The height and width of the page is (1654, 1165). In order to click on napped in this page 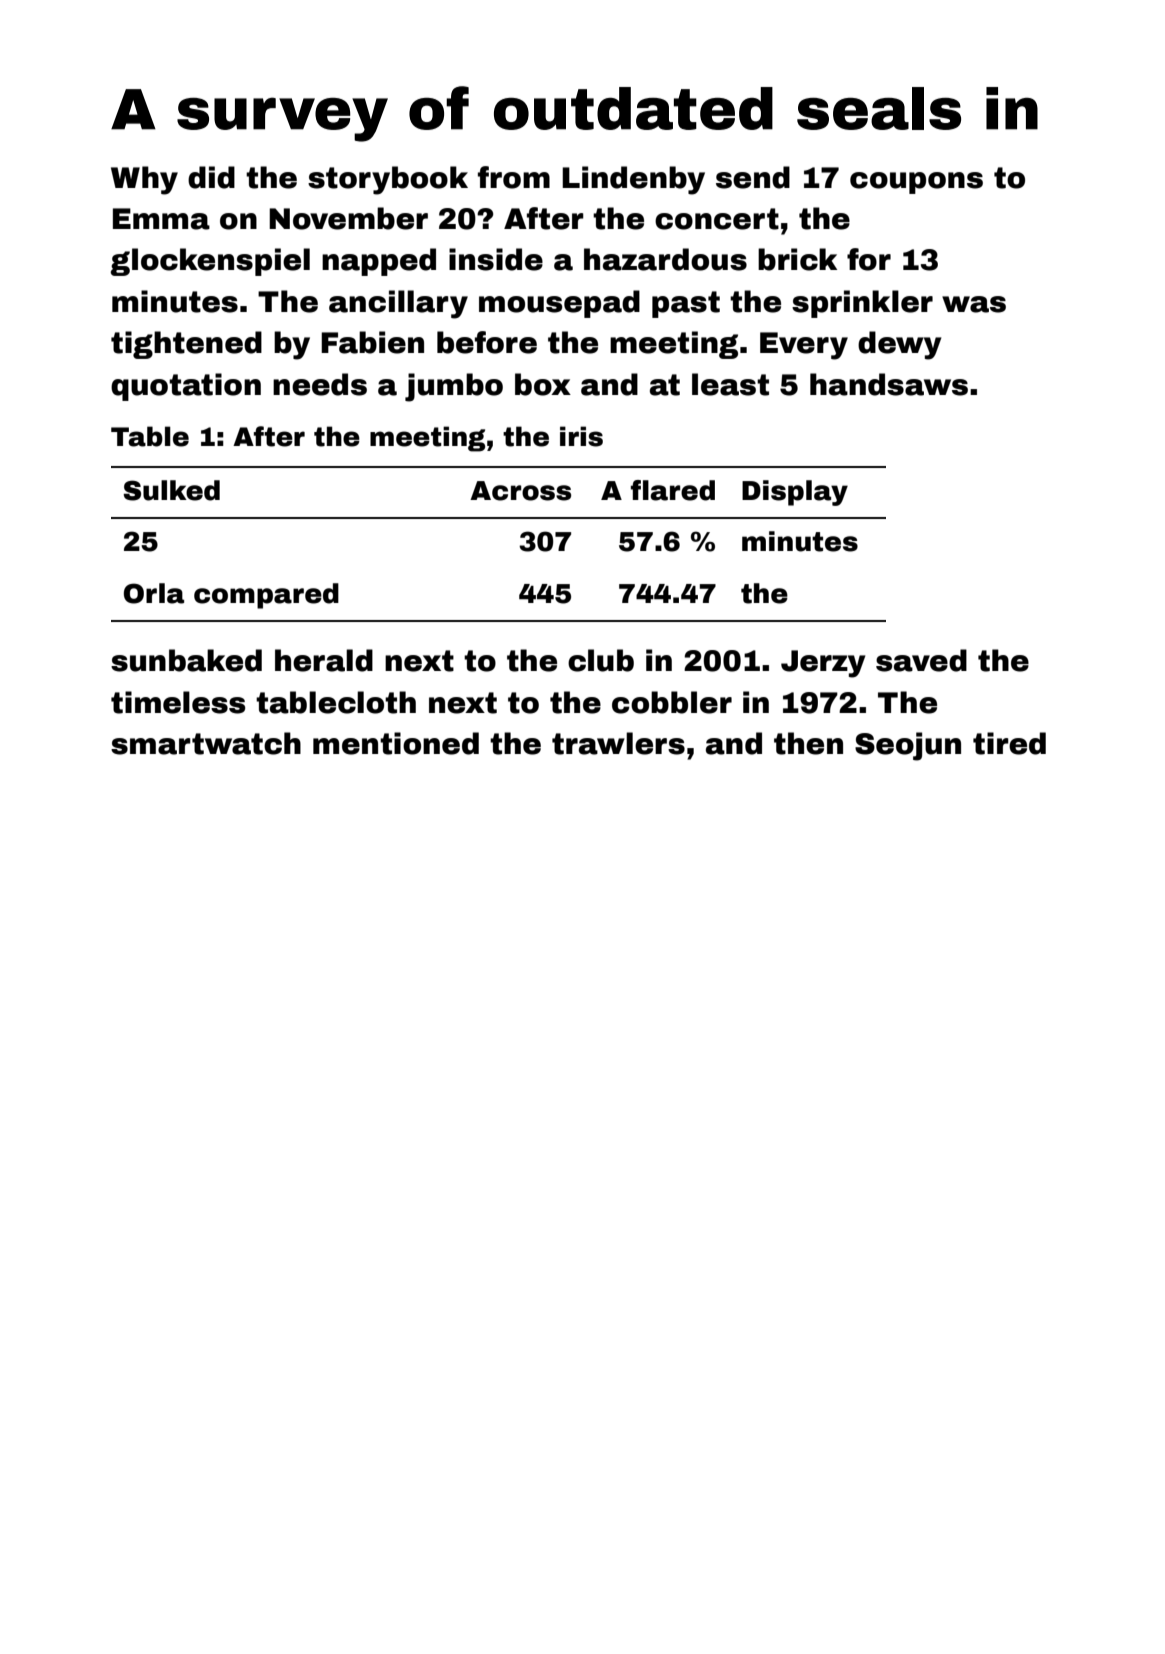, I will do `click(379, 262)`.
